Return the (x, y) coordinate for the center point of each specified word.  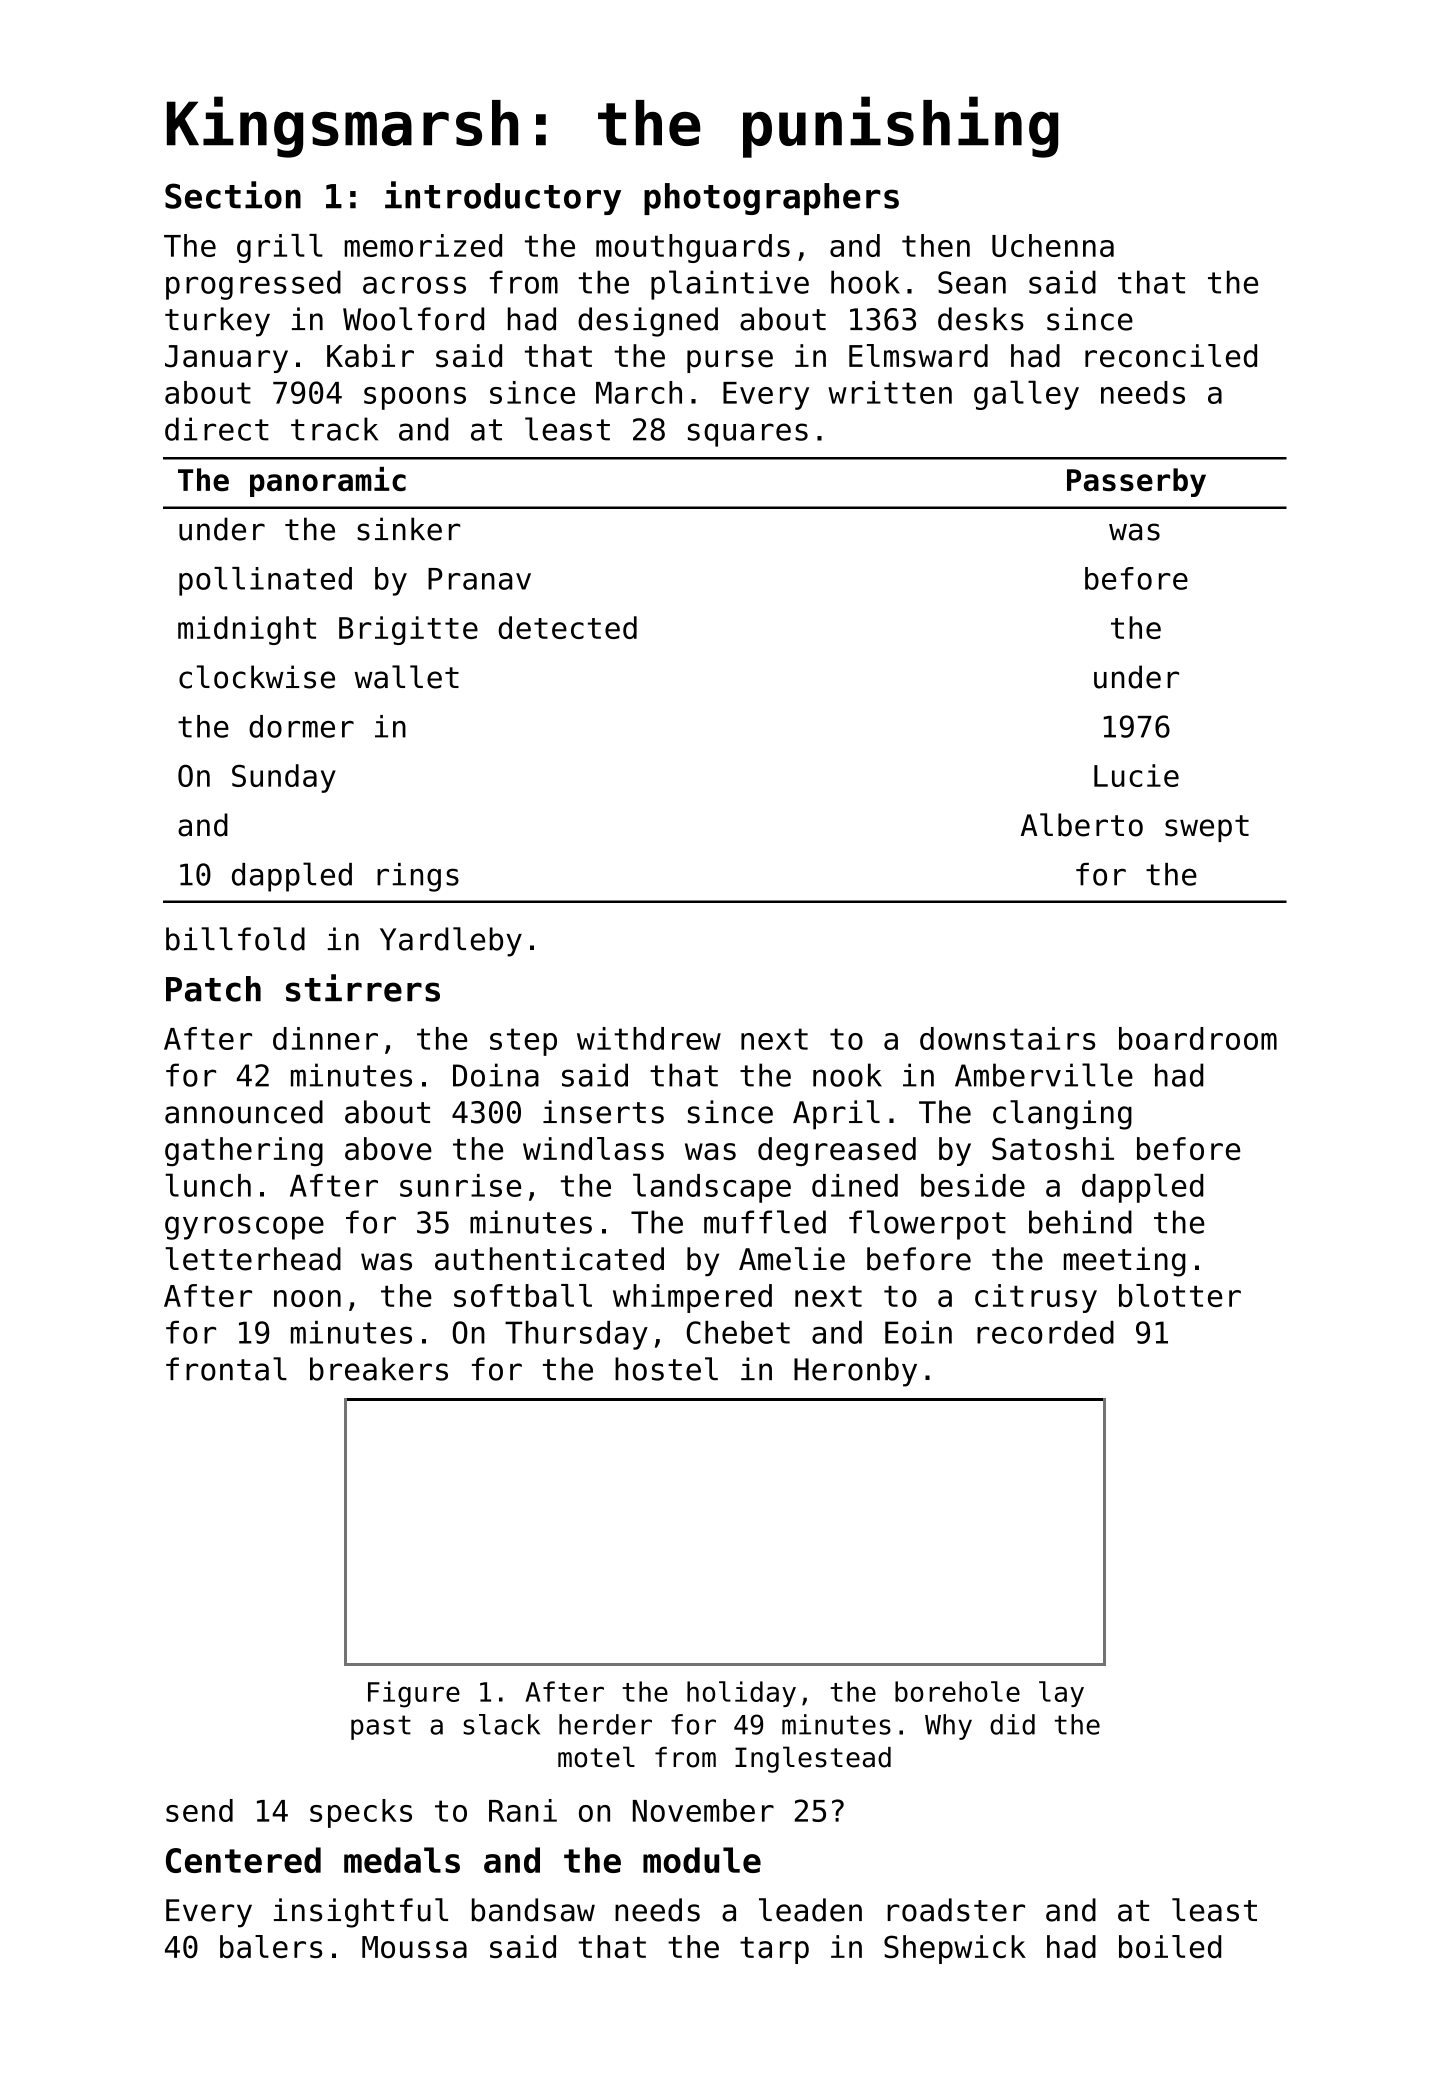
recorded (1045, 1332)
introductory (503, 198)
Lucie (1136, 775)
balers (271, 1946)
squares (748, 435)
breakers (379, 1369)
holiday (741, 1694)
